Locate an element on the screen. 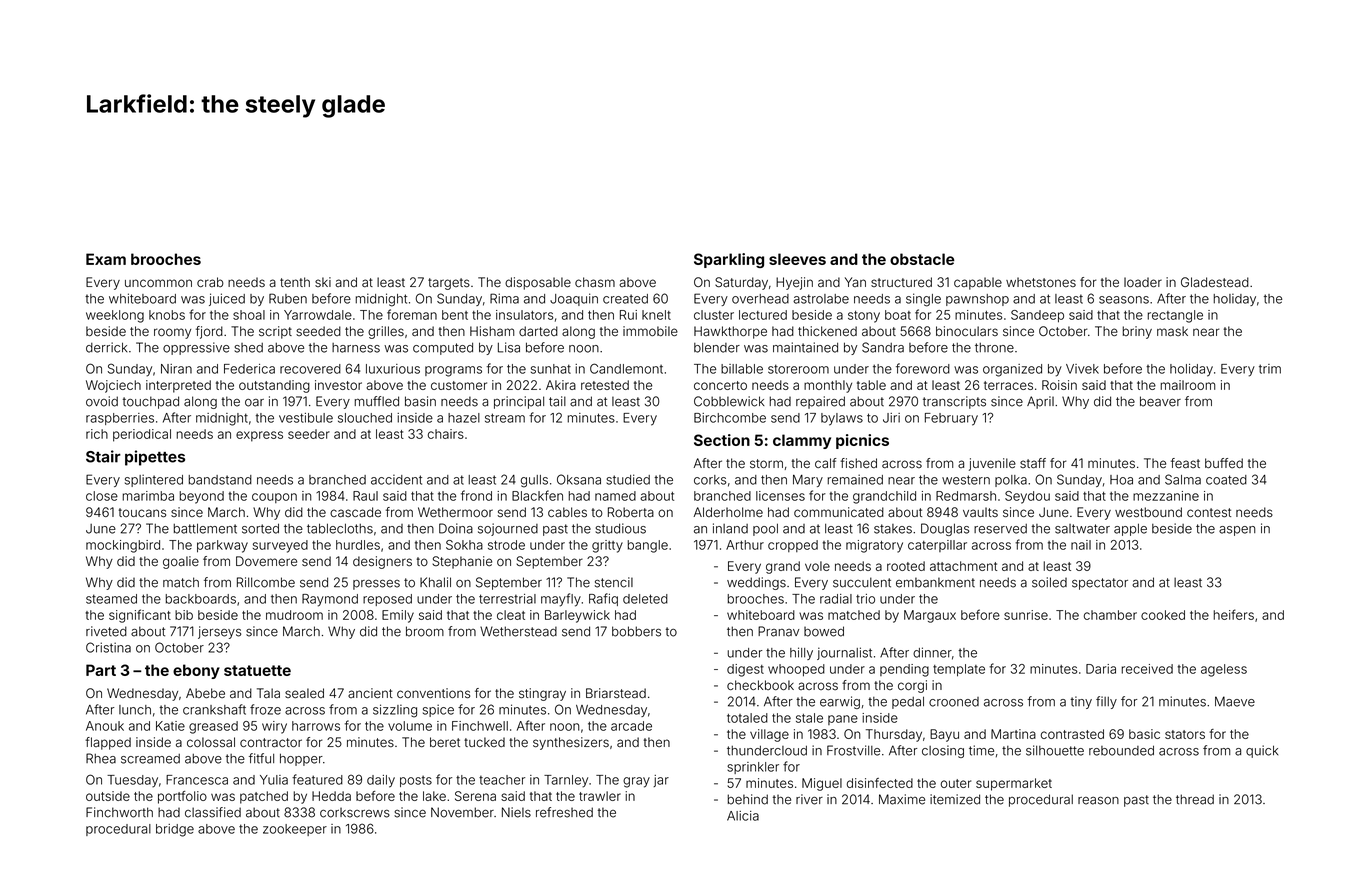 This screenshot has width=1372, height=887. Exam is located at coordinates (106, 259).
